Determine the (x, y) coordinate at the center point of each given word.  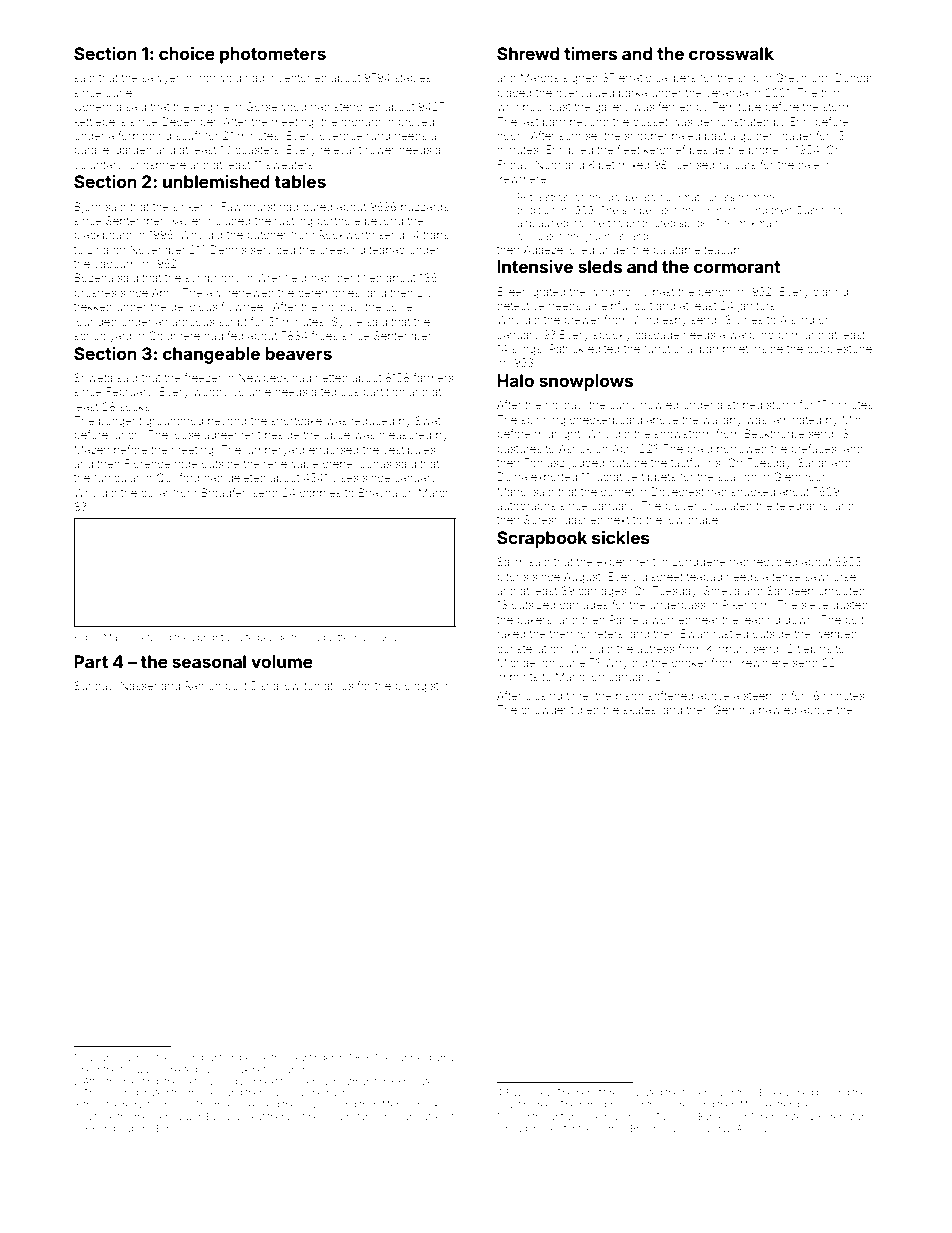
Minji (854, 420)
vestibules (409, 449)
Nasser (139, 685)
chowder (544, 710)
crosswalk (731, 53)
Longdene (699, 563)
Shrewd (528, 53)
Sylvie (347, 323)
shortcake (296, 421)
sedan (116, 1092)
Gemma (733, 709)
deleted (246, 478)
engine (211, 108)
